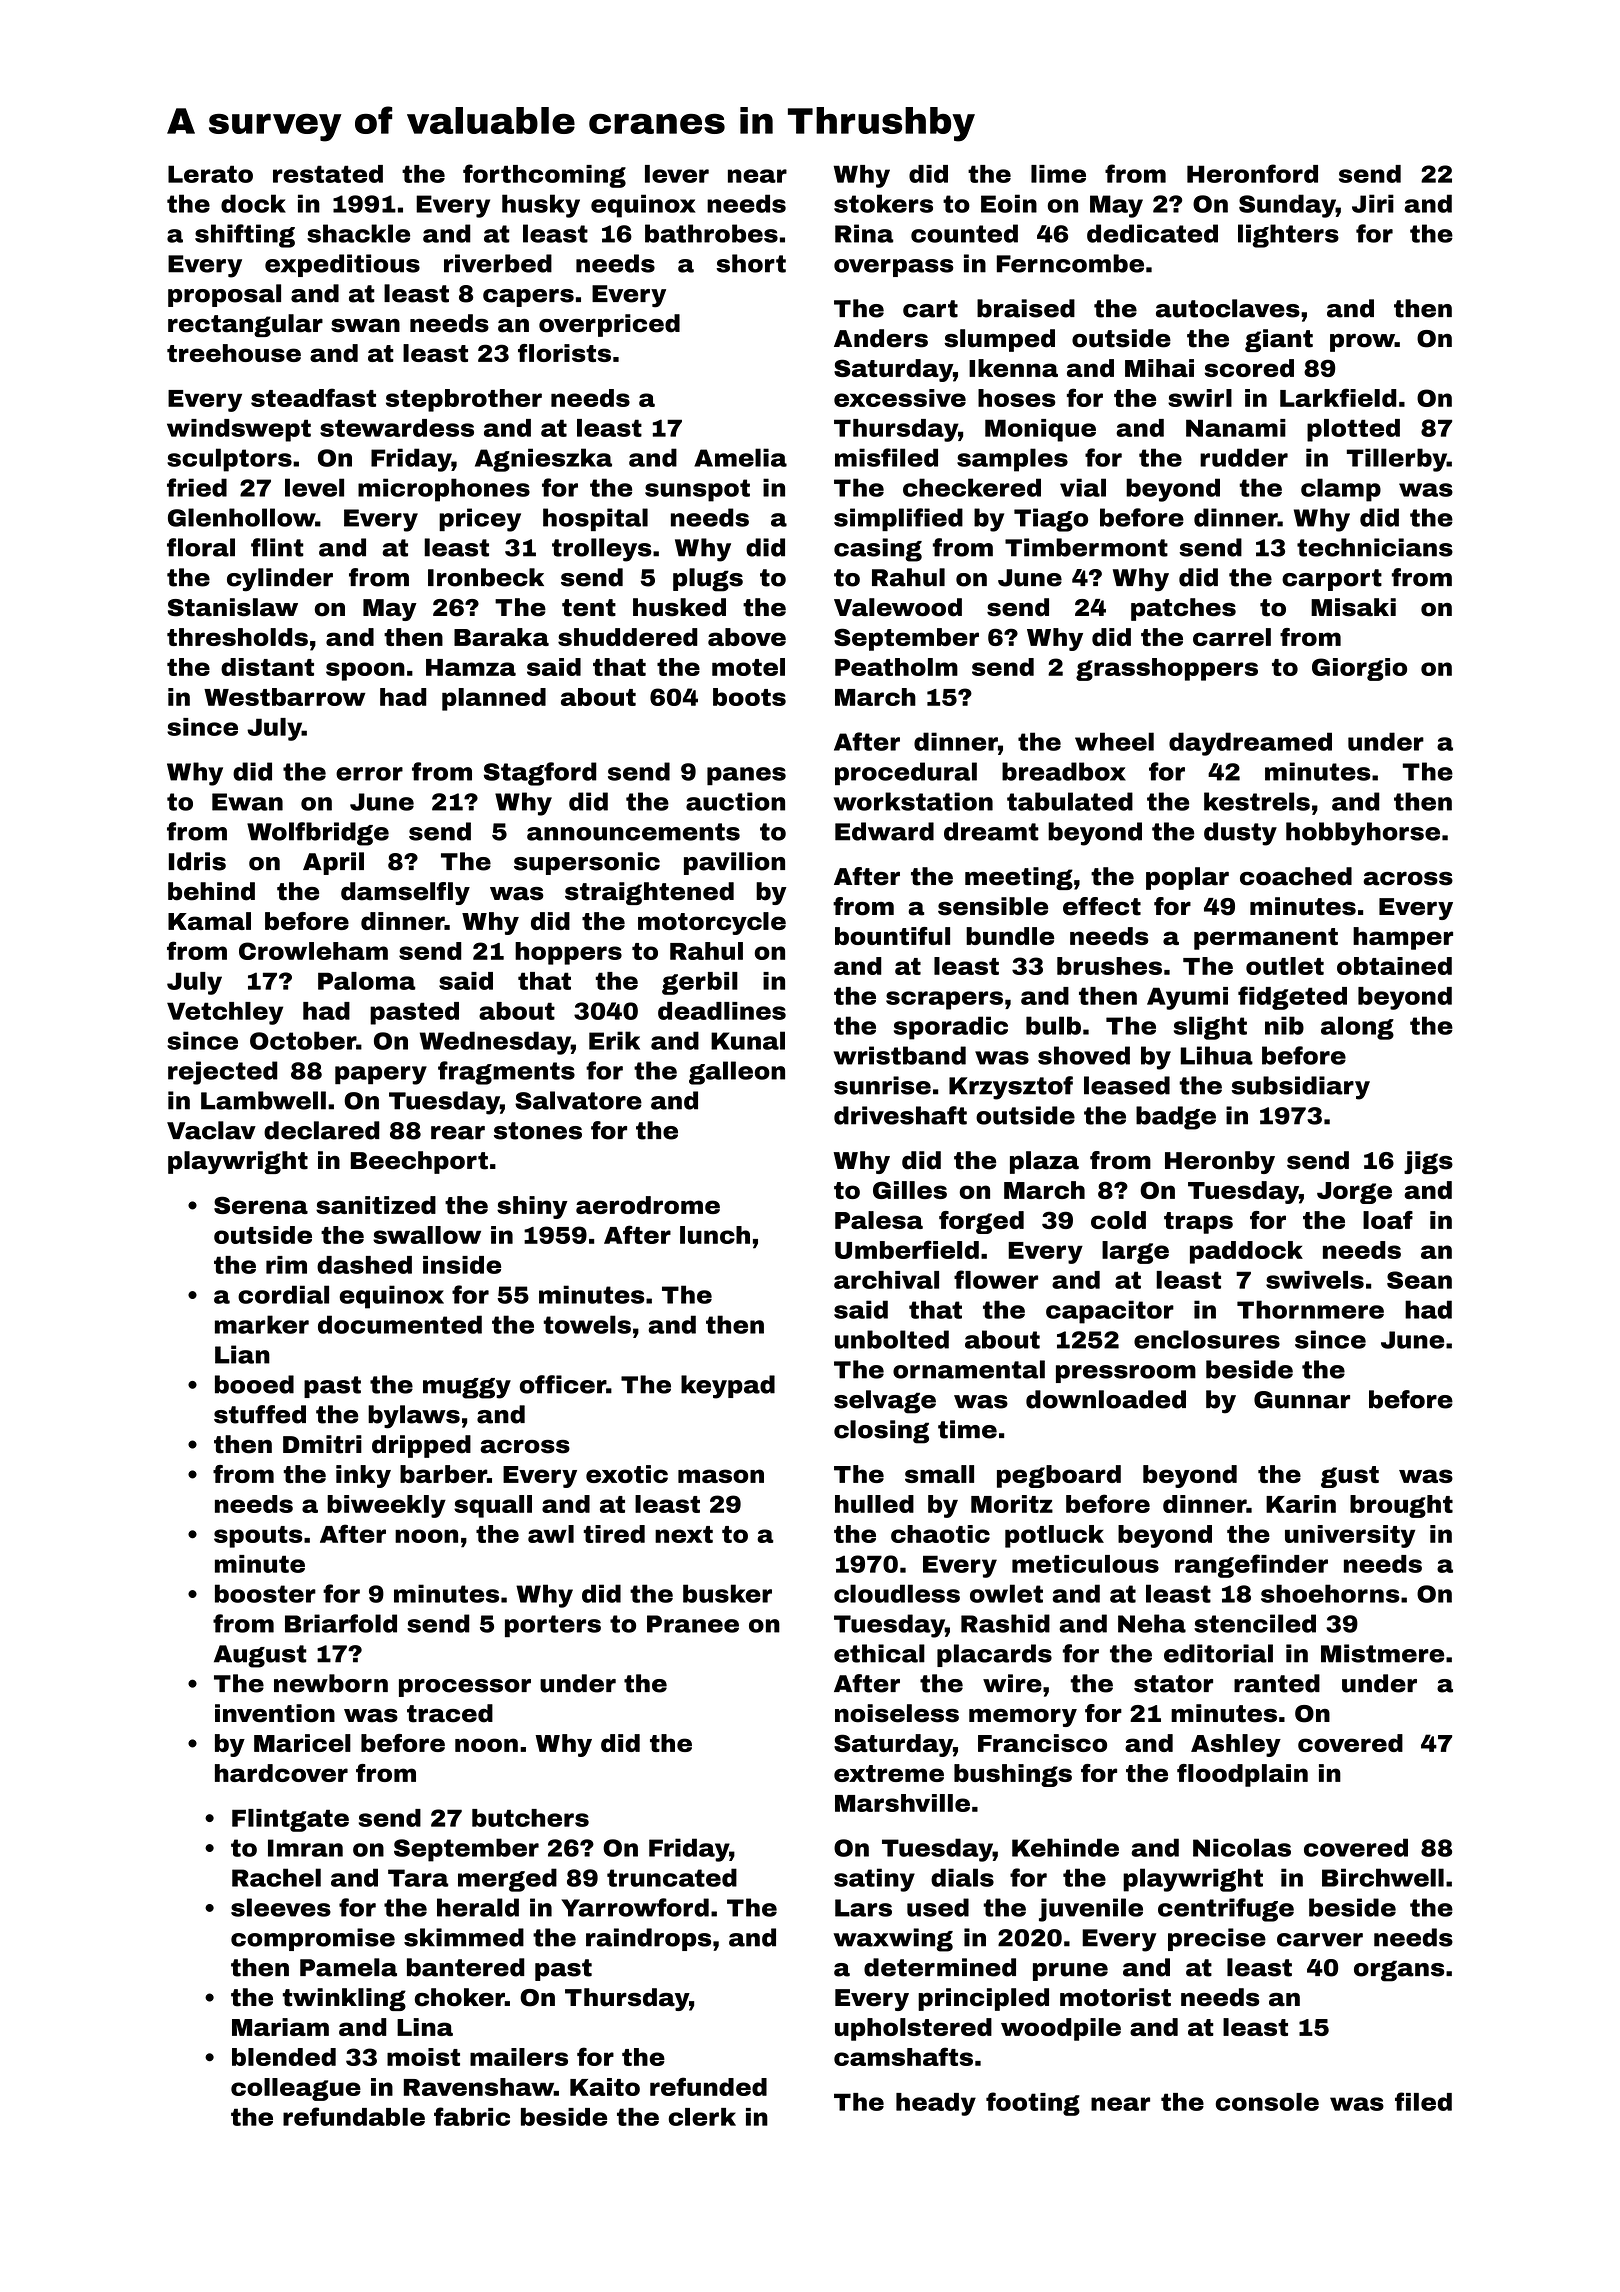  Describe the element at coordinates (1350, 1536) in the page. I see `university` at that location.
